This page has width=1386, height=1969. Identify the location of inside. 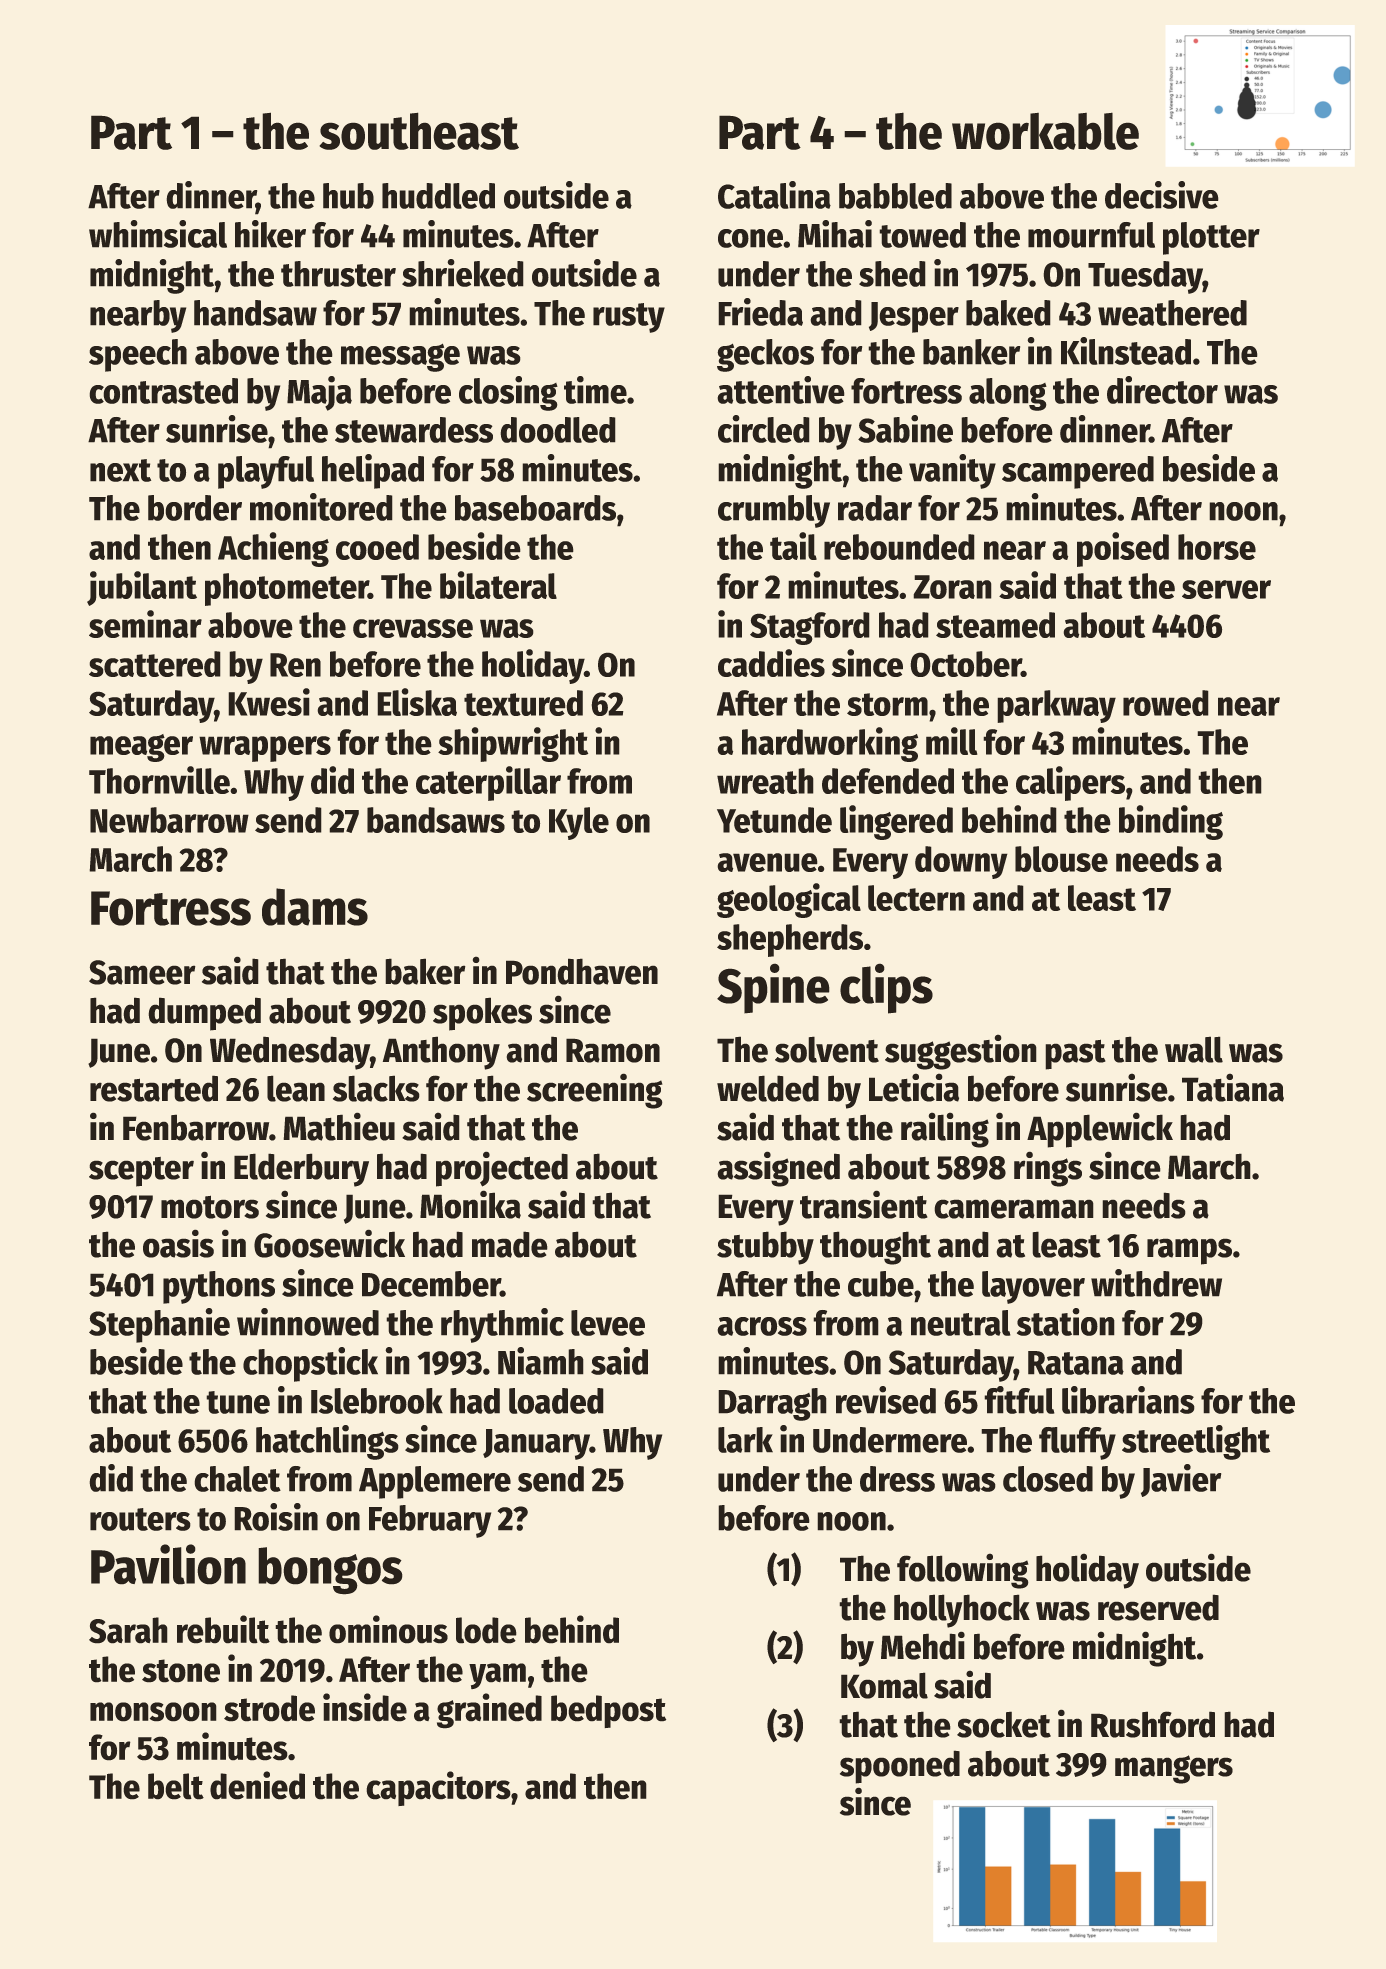
(365, 1707).
